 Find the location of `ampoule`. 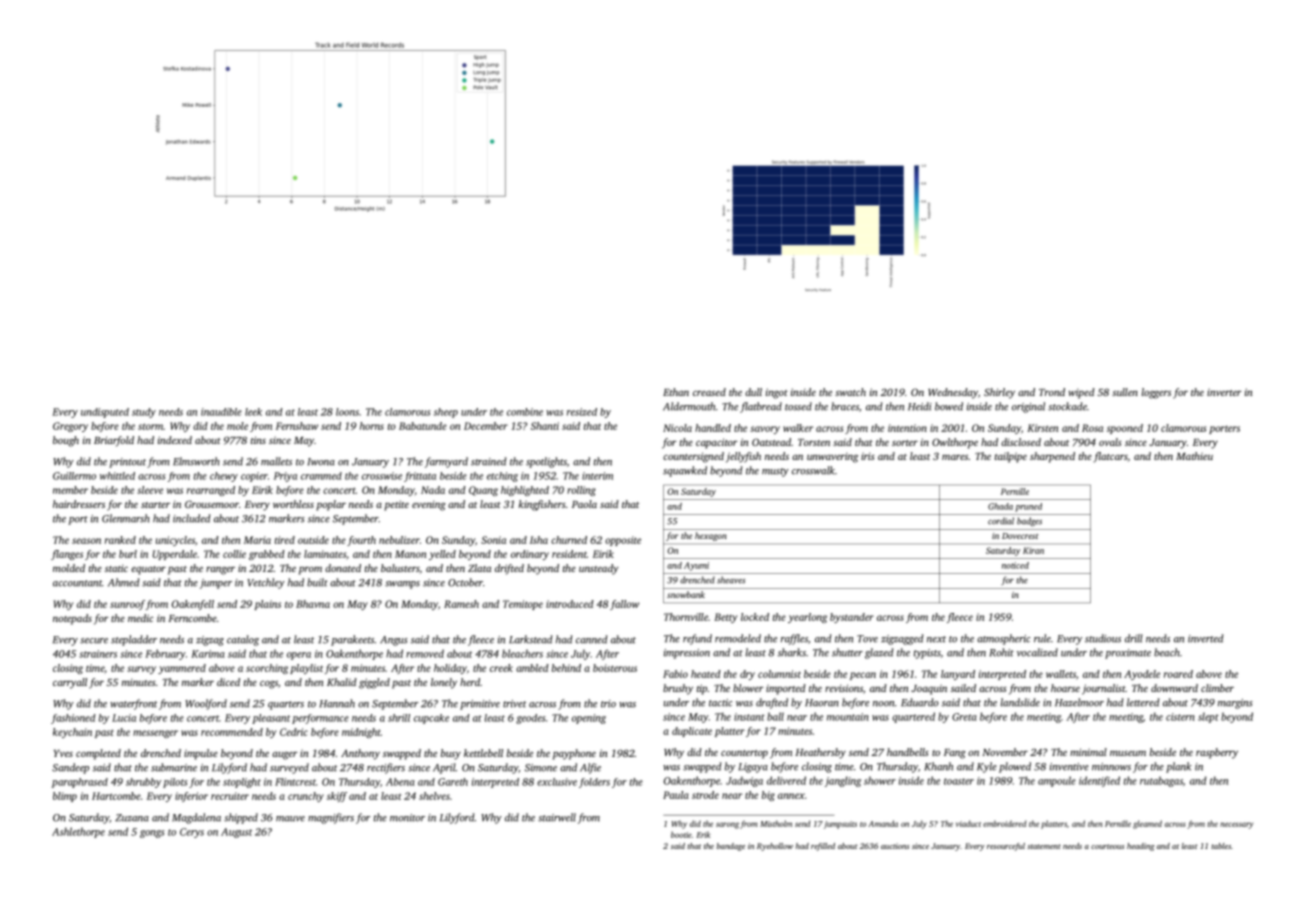

ampoule is located at coordinates (1057, 781).
